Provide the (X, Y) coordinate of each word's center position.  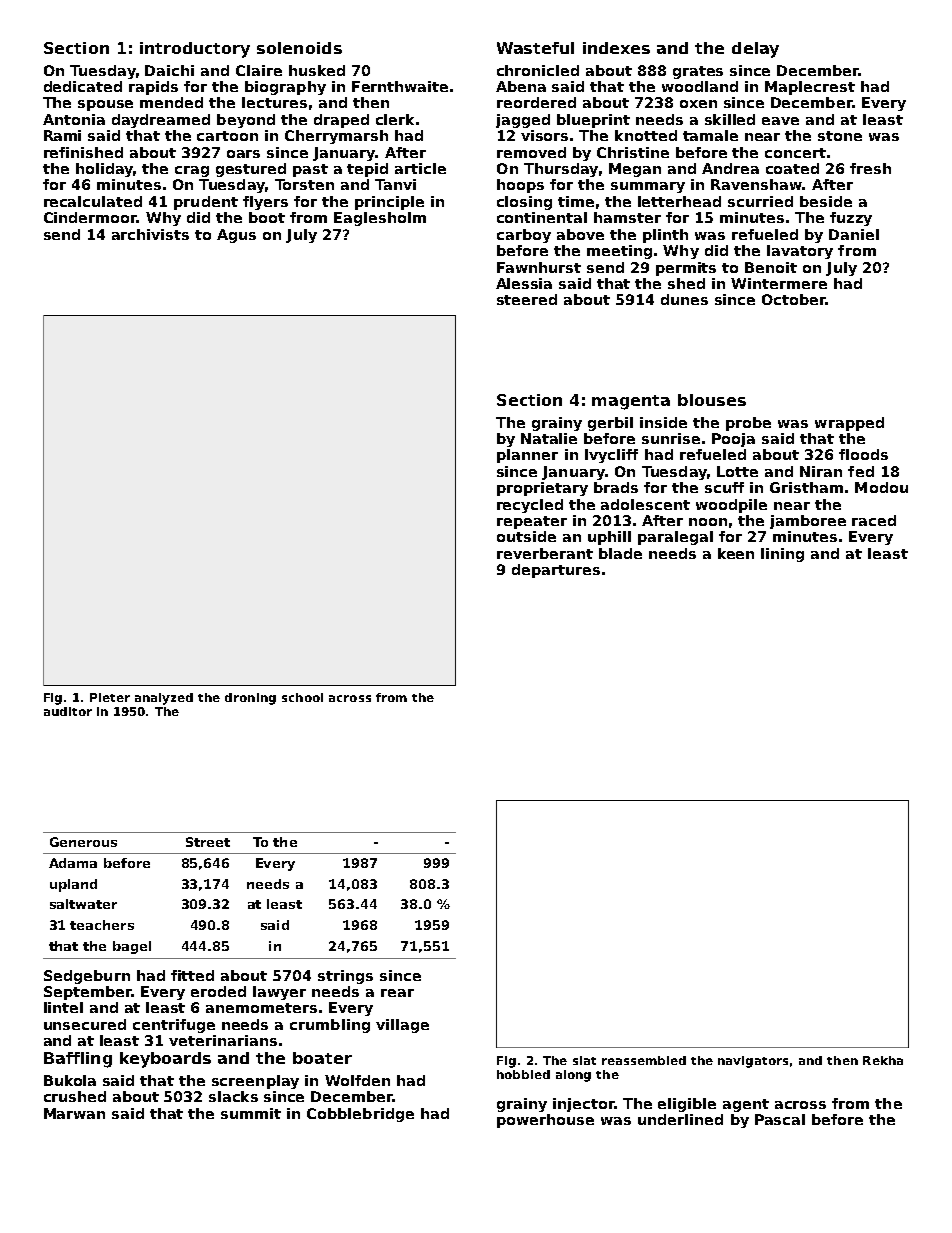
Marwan (74, 1113)
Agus (236, 236)
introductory (195, 50)
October (794, 299)
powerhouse (545, 1121)
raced (874, 520)
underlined (680, 1119)
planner (527, 456)
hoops (520, 186)
